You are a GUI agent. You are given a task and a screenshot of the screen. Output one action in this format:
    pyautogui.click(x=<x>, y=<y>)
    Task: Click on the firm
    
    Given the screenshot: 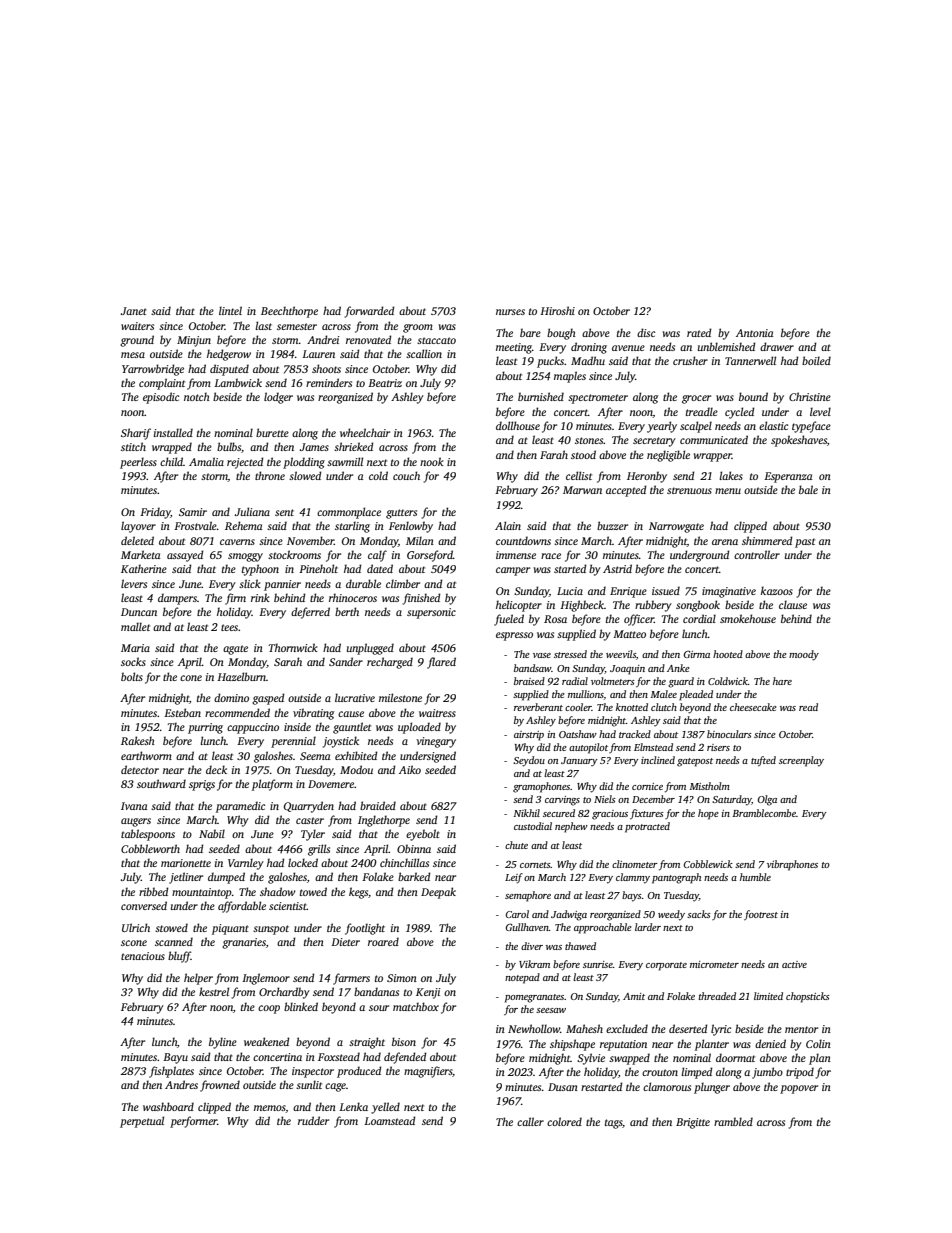 What is the action you would take?
    pyautogui.click(x=235, y=599)
